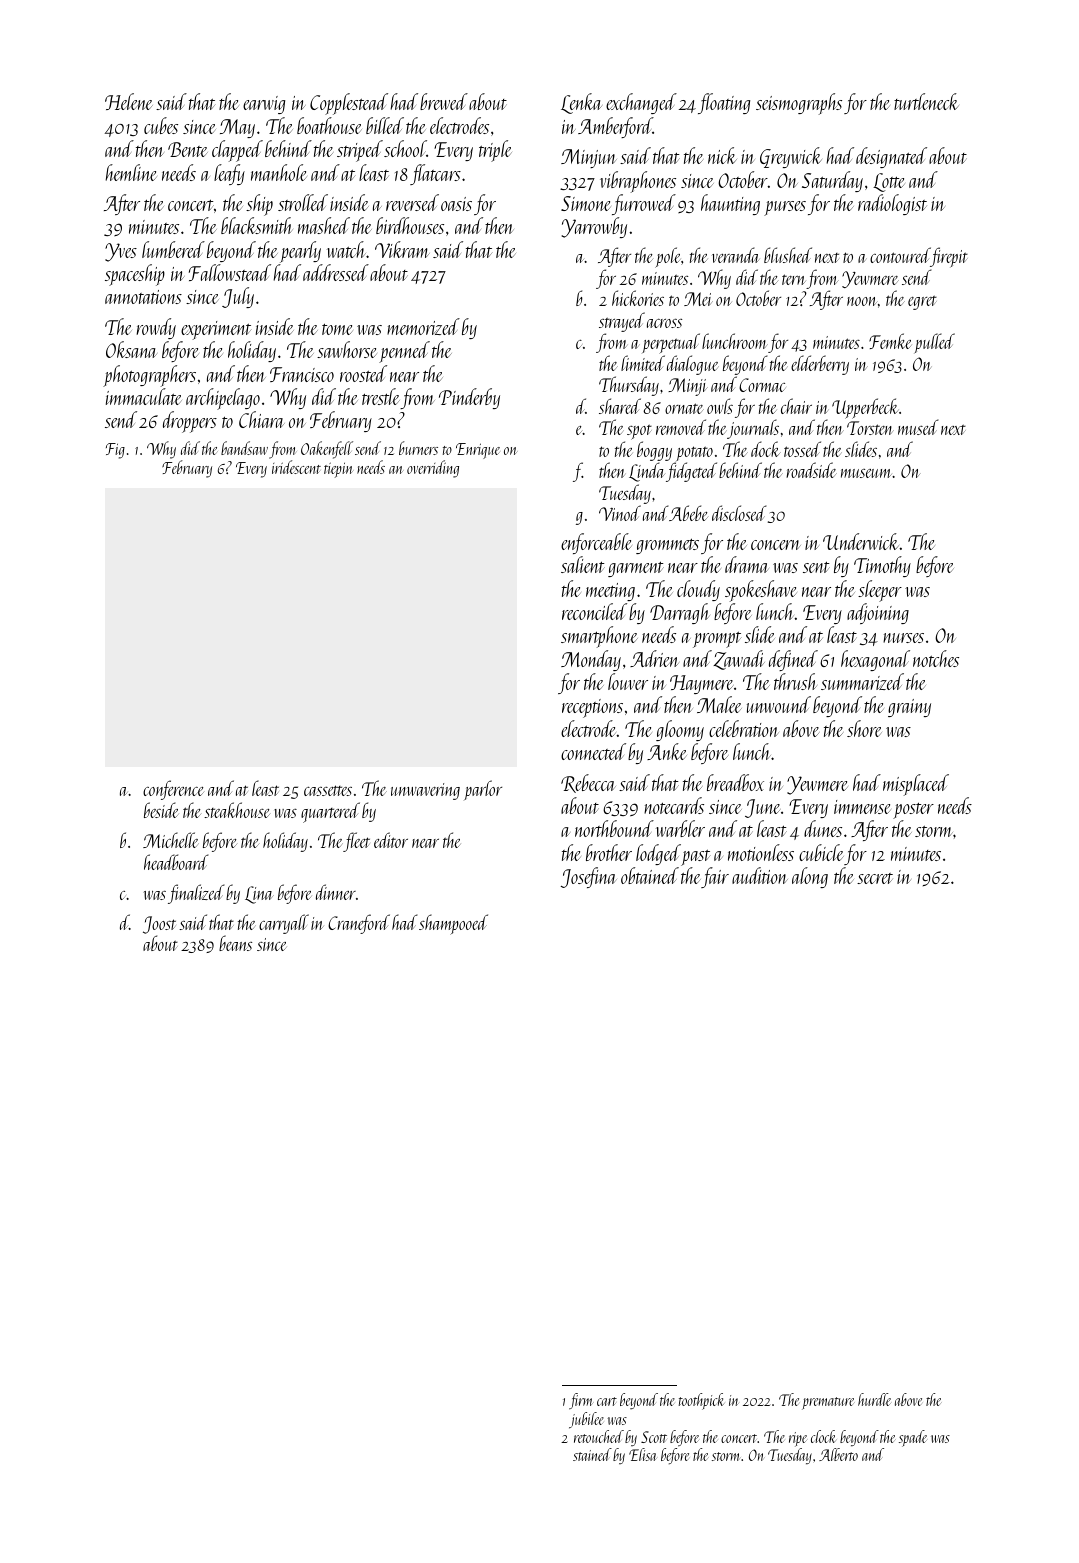  I want to click on hurdle, so click(874, 1399).
